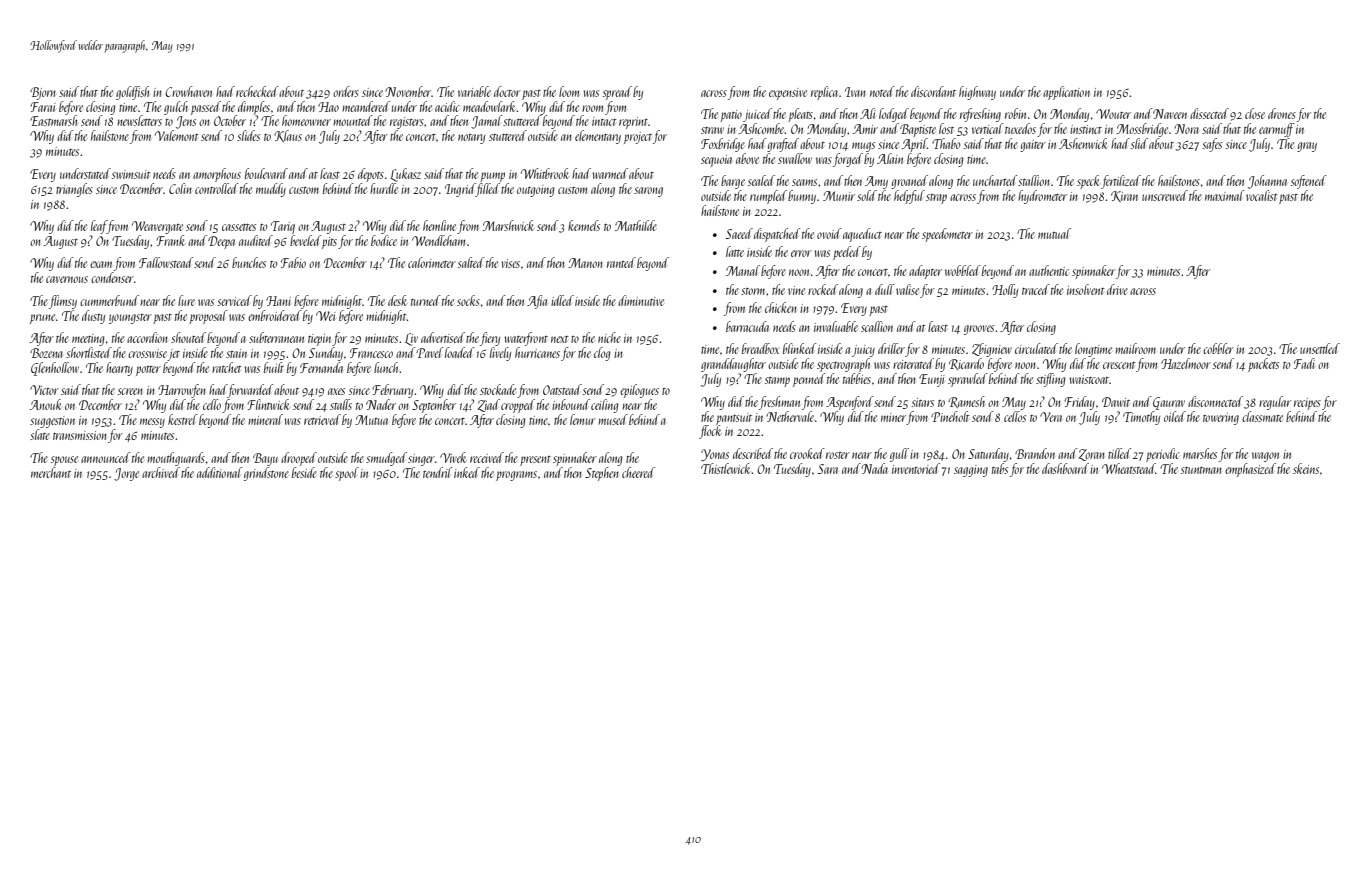 The width and height of the screenshot is (1372, 887). I want to click on ovoid, so click(829, 233).
